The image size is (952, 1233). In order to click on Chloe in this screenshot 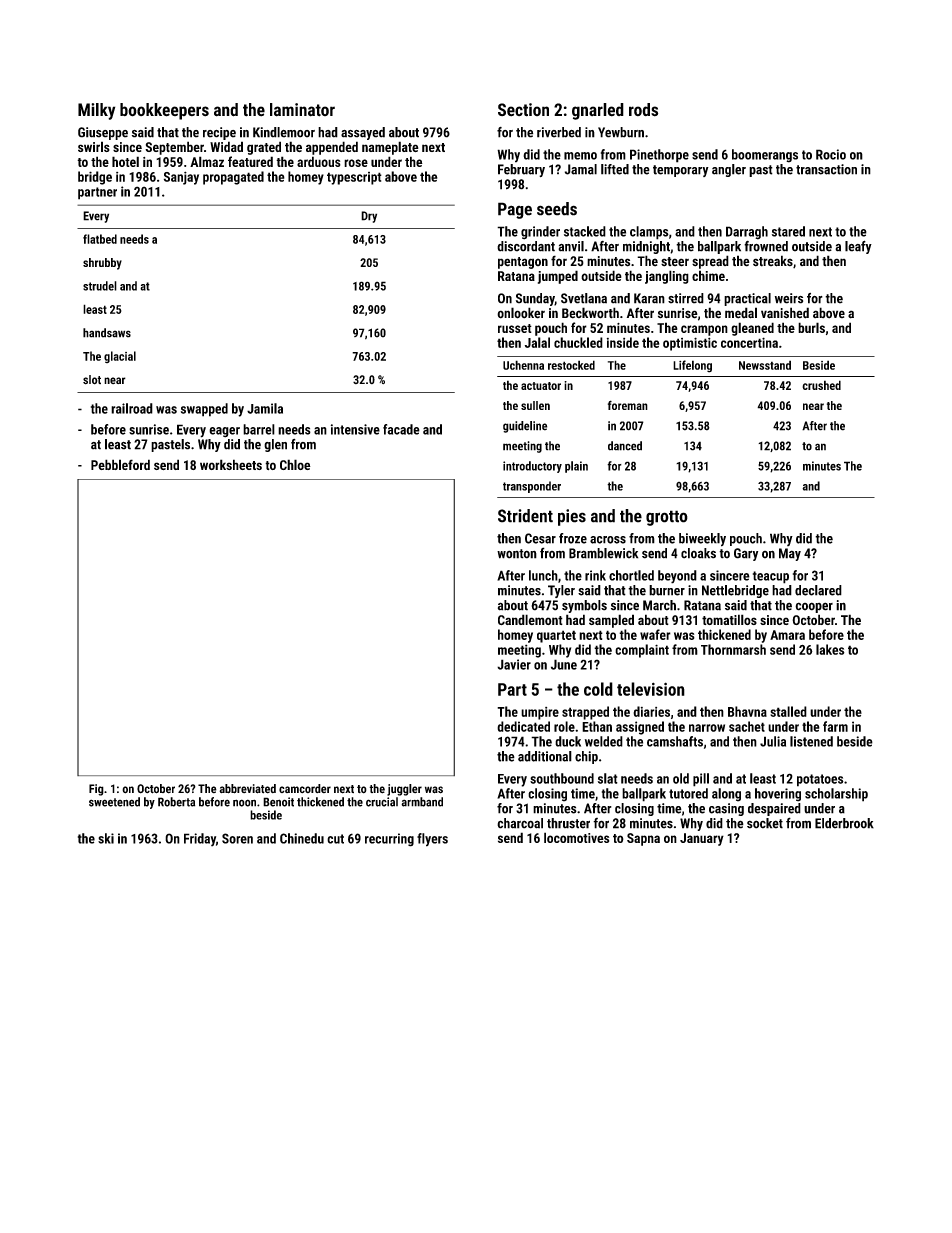, I will do `click(295, 464)`.
